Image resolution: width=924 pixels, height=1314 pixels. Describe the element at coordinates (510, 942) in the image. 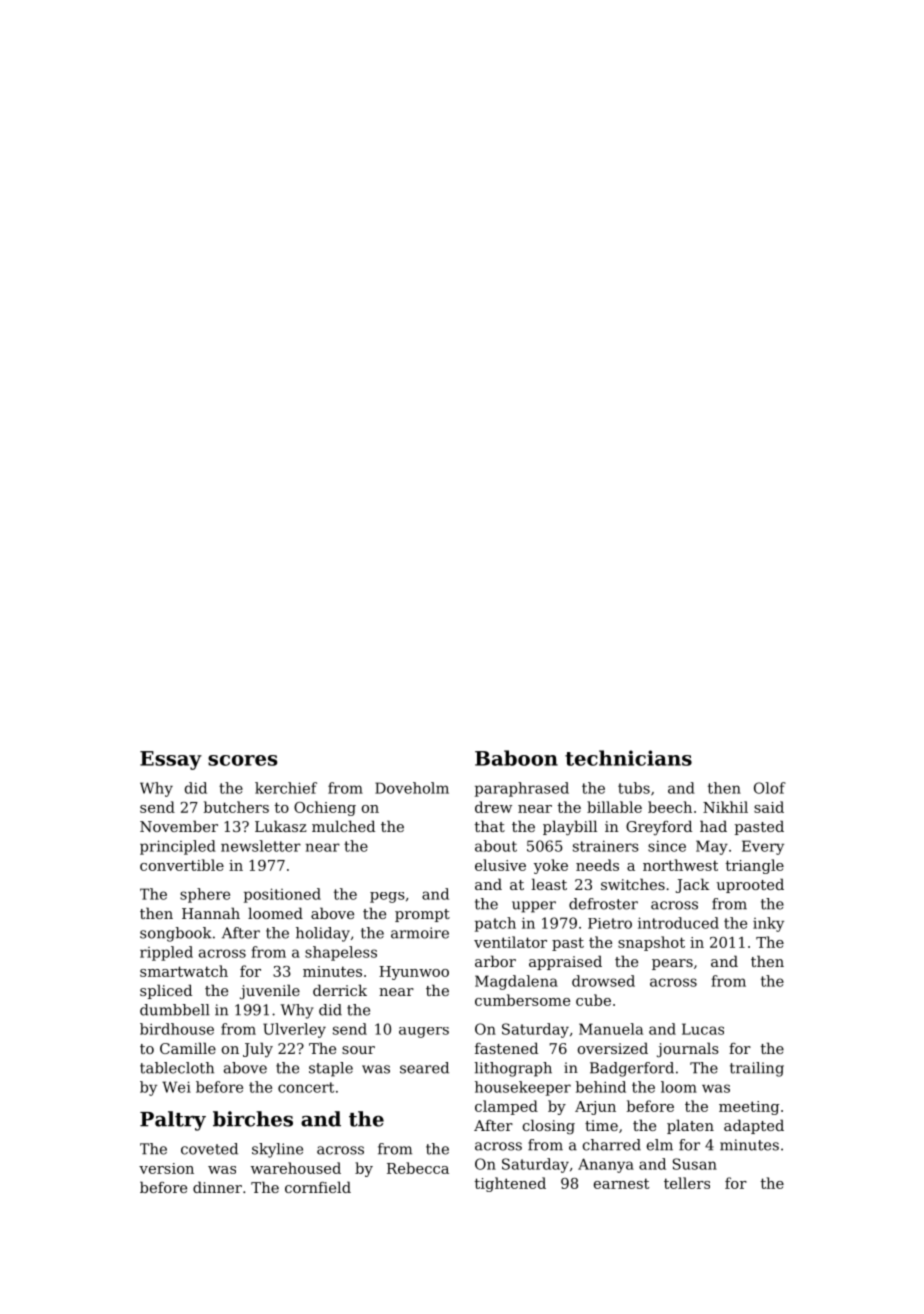

I see `ventilator` at that location.
